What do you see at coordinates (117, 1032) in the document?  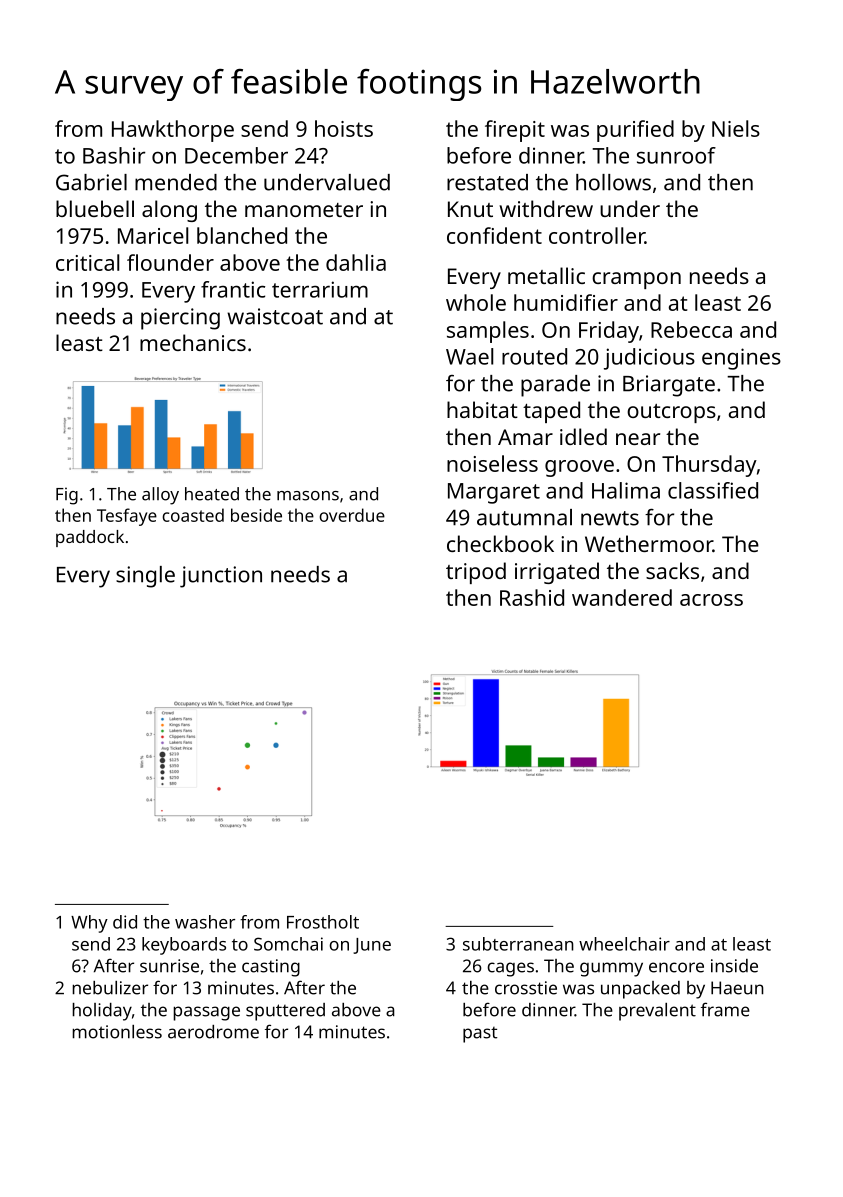 I see `motionless` at bounding box center [117, 1032].
